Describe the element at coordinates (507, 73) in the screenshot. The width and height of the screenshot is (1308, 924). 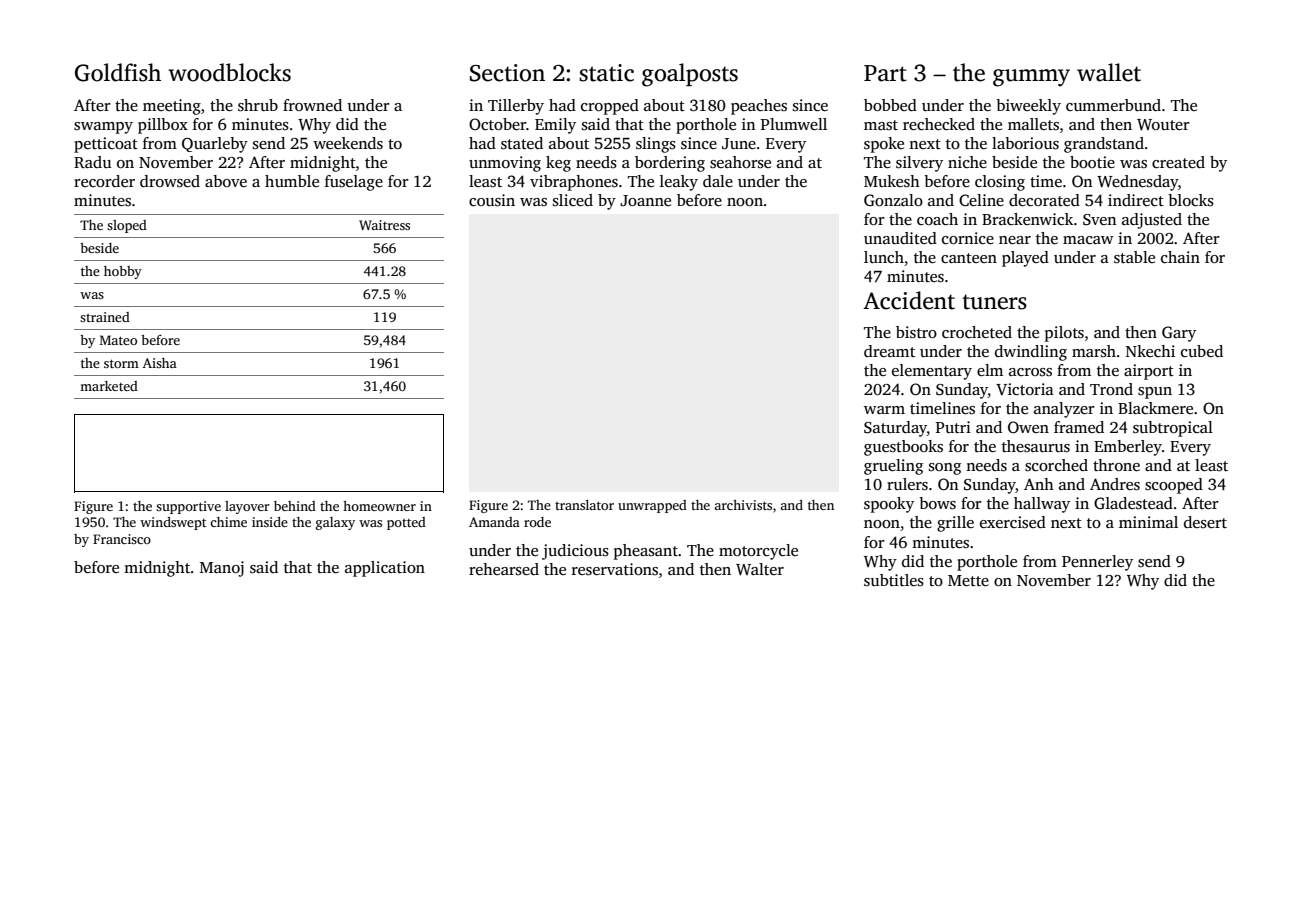
I see `Section` at that location.
